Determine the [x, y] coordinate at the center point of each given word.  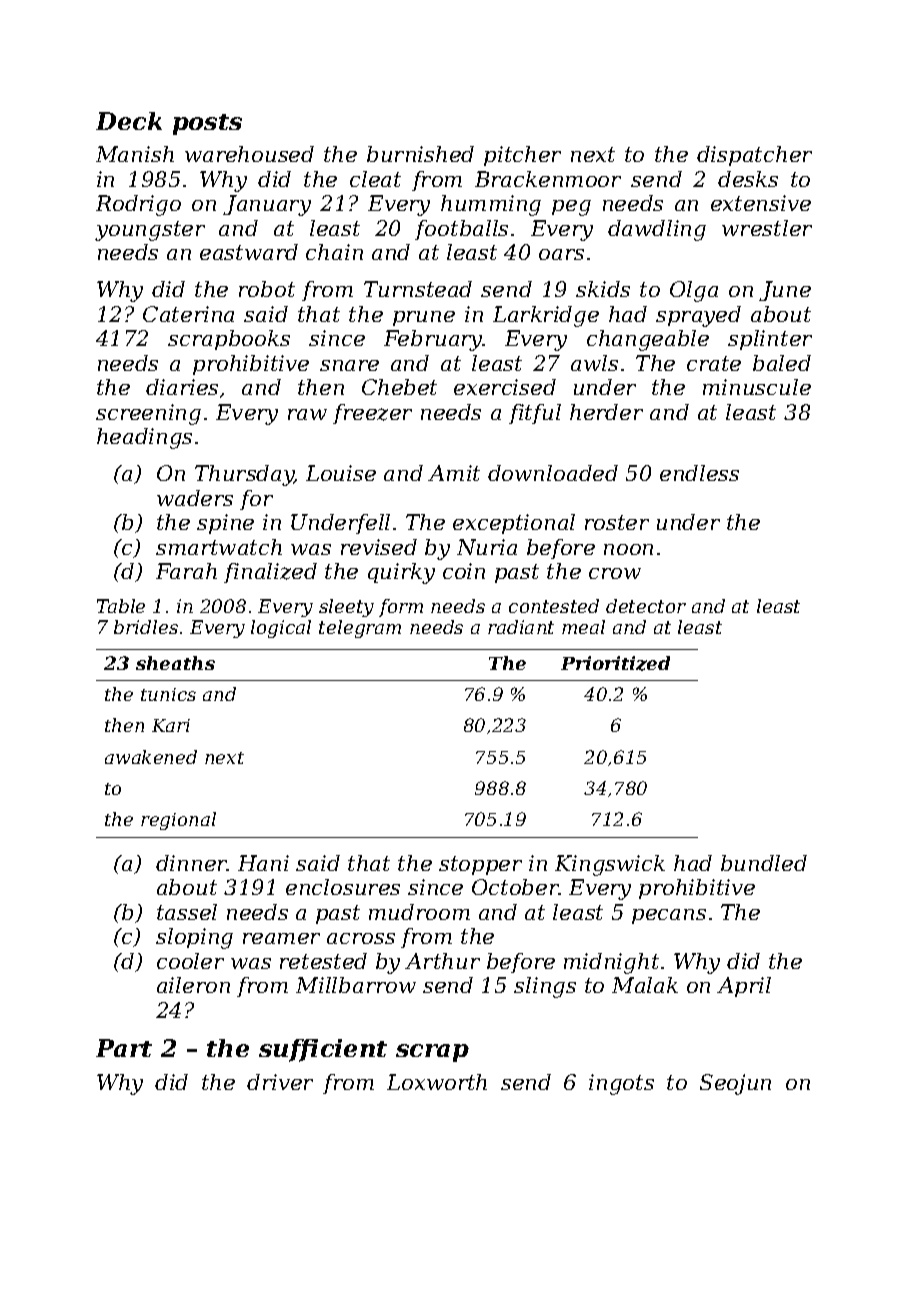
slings [545, 987]
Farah [186, 571]
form [401, 608]
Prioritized [615, 663]
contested [554, 606]
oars [561, 254]
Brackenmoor [548, 179]
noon [628, 549]
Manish [135, 154]
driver [280, 1082]
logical [281, 629]
